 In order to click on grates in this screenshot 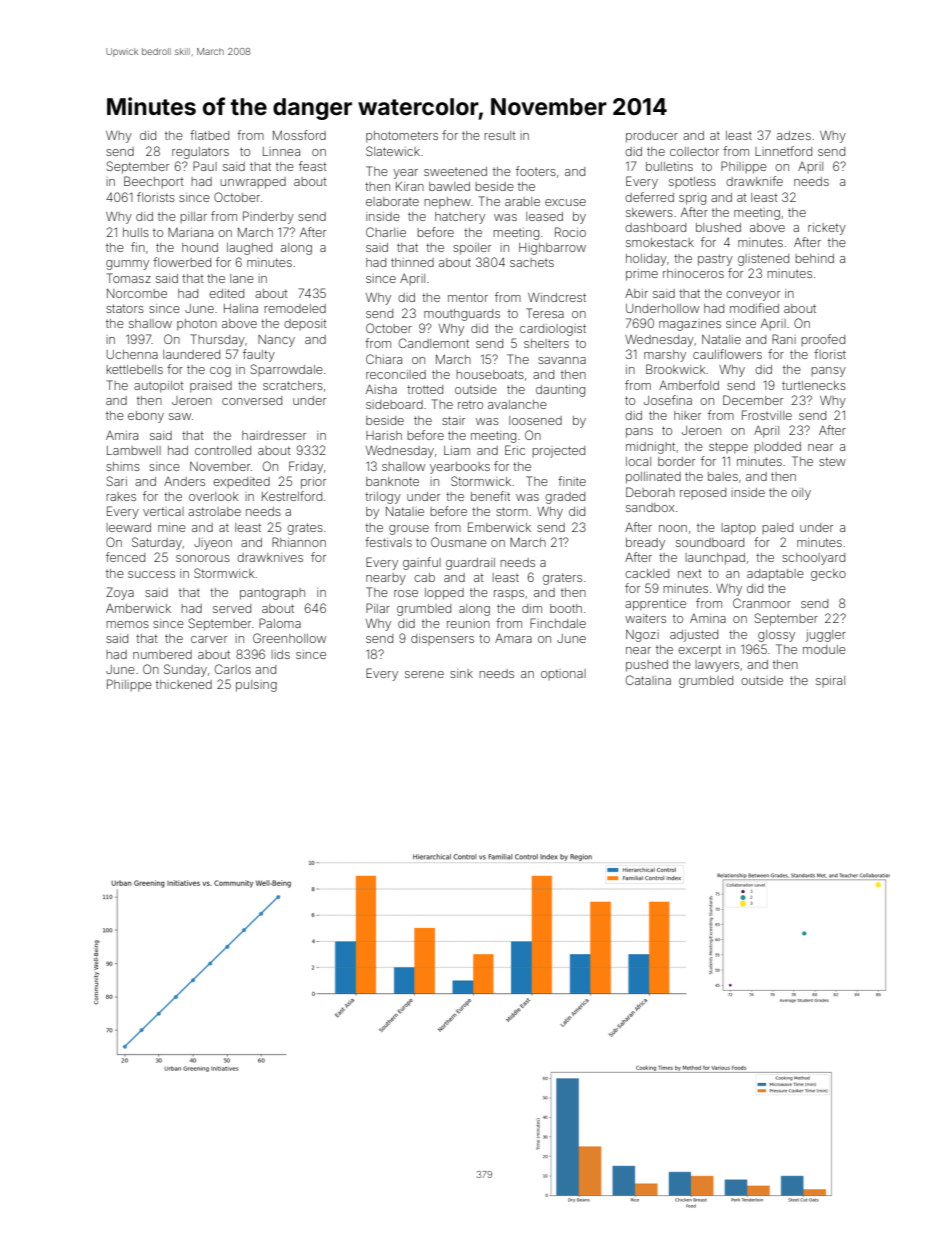, I will do `click(305, 529)`.
